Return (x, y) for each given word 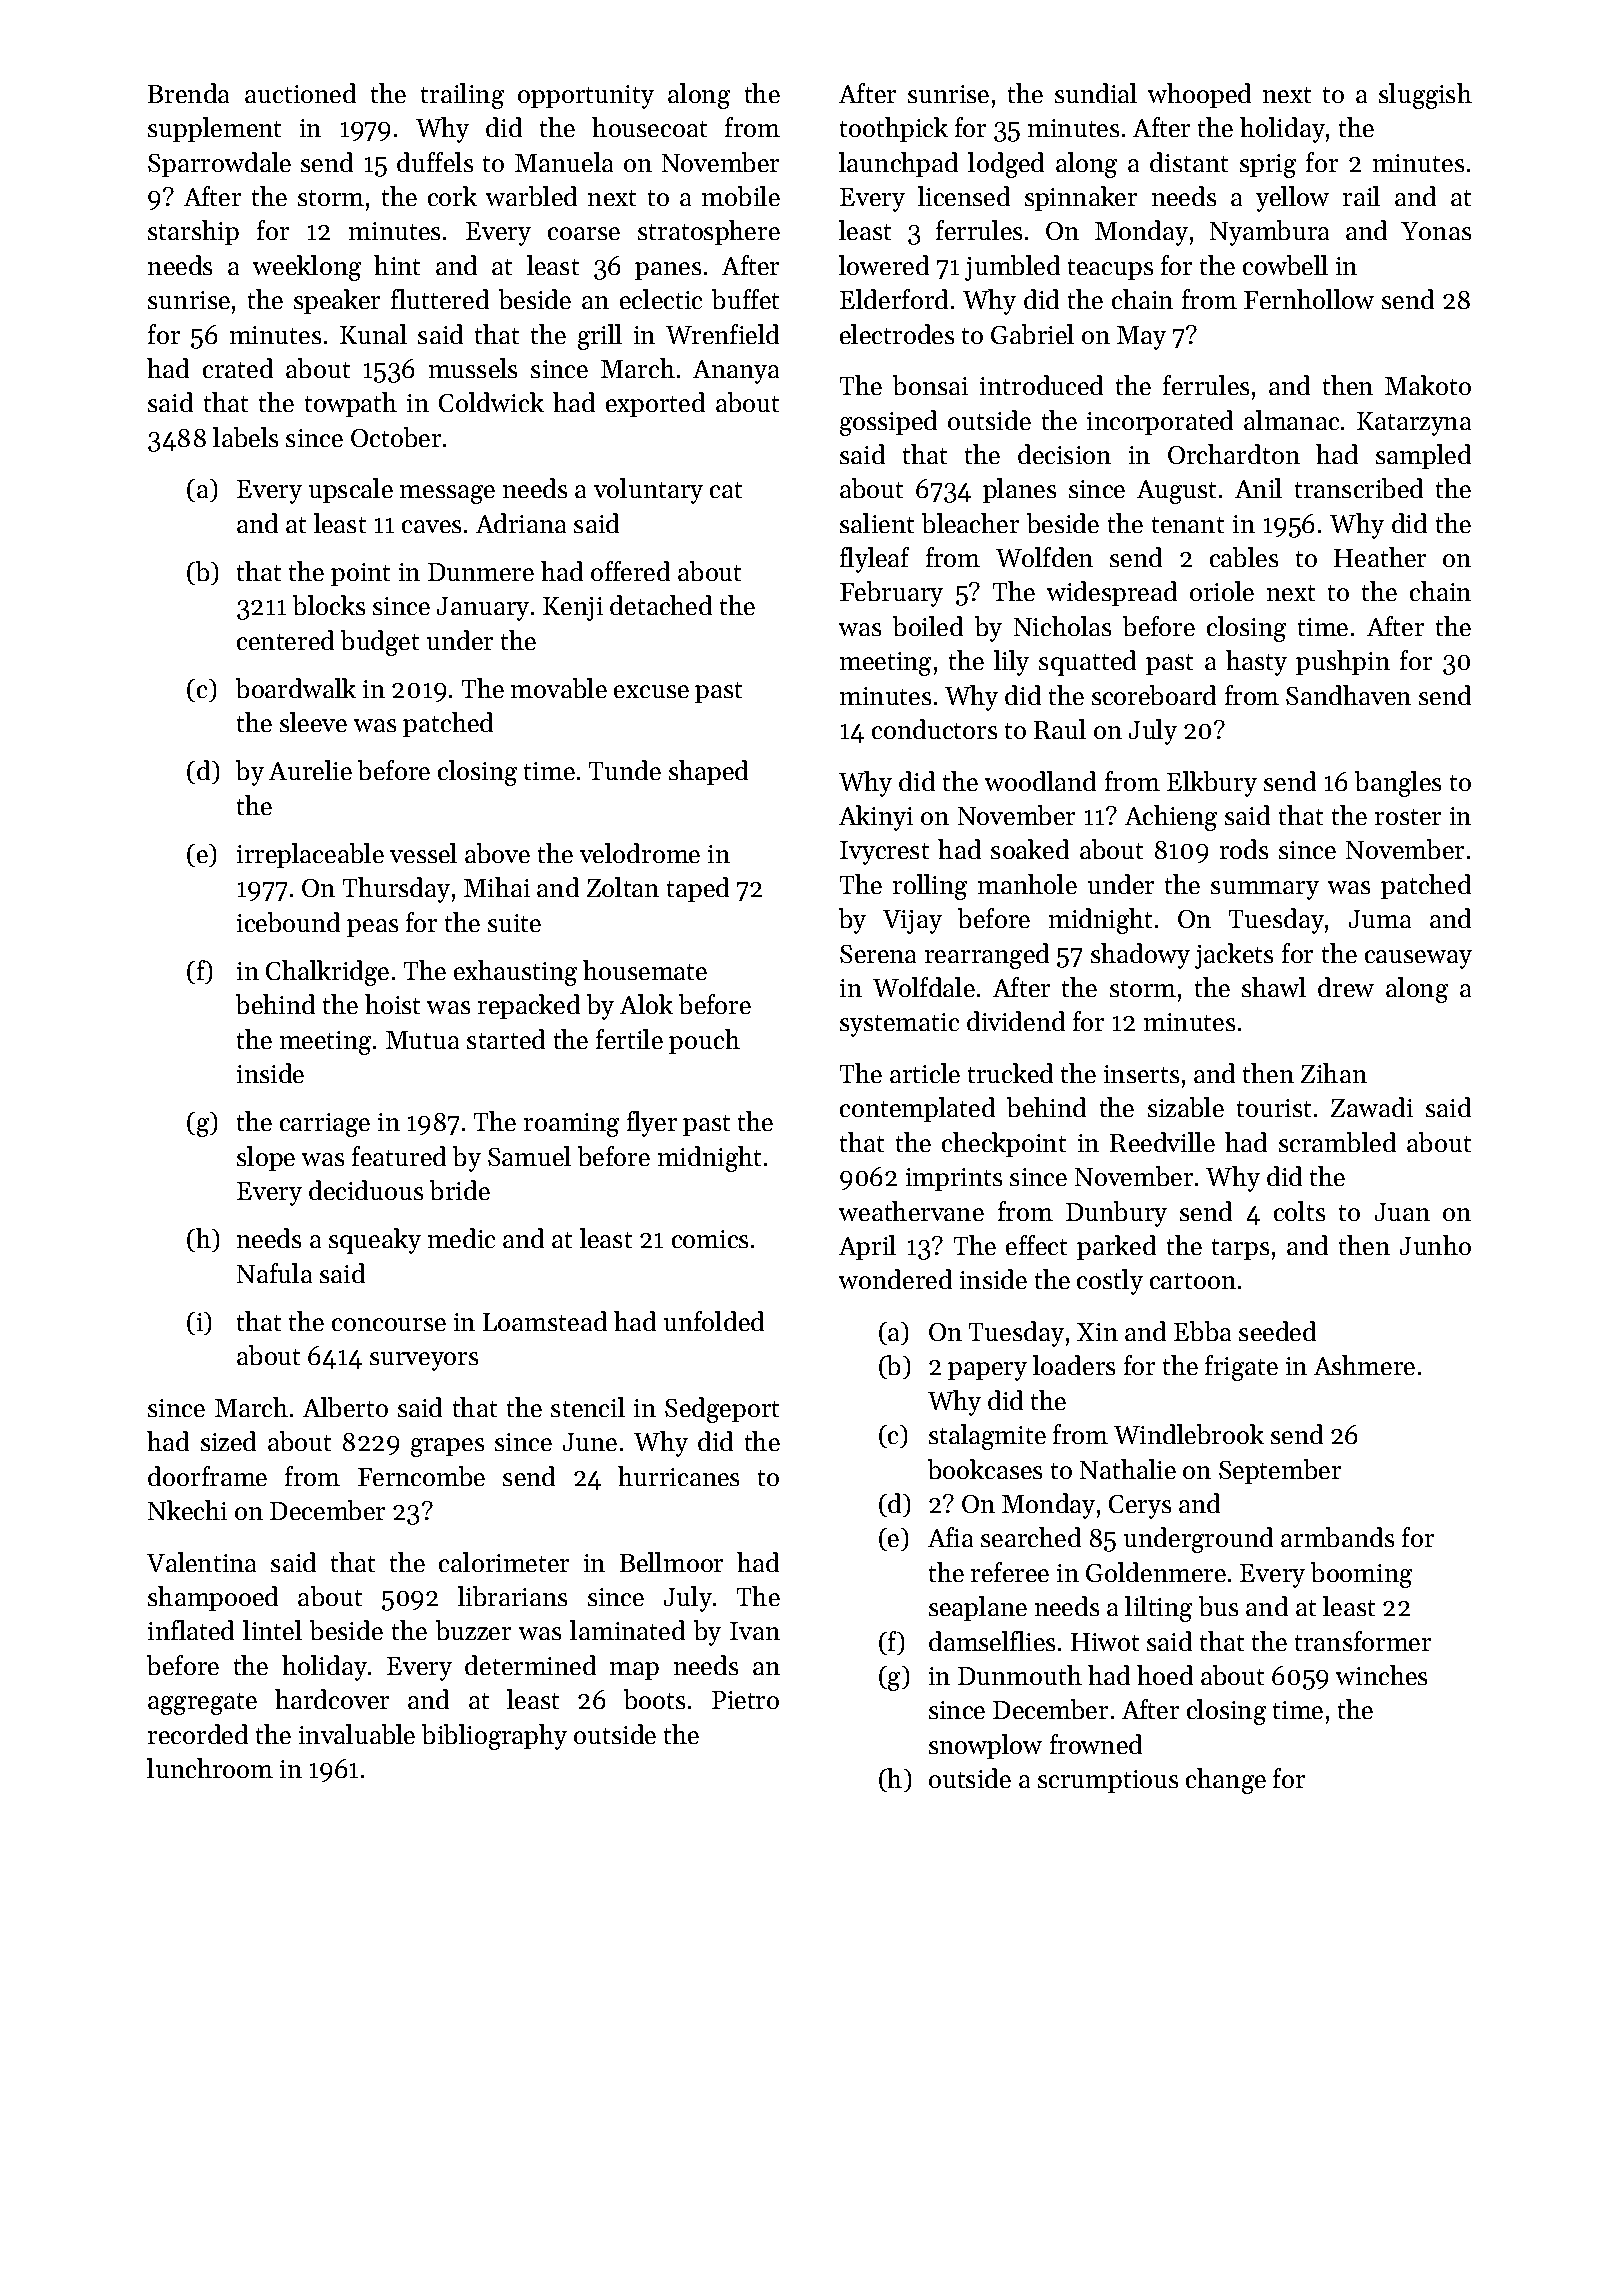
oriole (1222, 591)
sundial (1096, 93)
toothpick (894, 129)
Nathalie (1128, 1469)
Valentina (201, 1562)
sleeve (313, 722)
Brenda (188, 93)
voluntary (648, 491)
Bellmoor (671, 1562)
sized (228, 1441)
